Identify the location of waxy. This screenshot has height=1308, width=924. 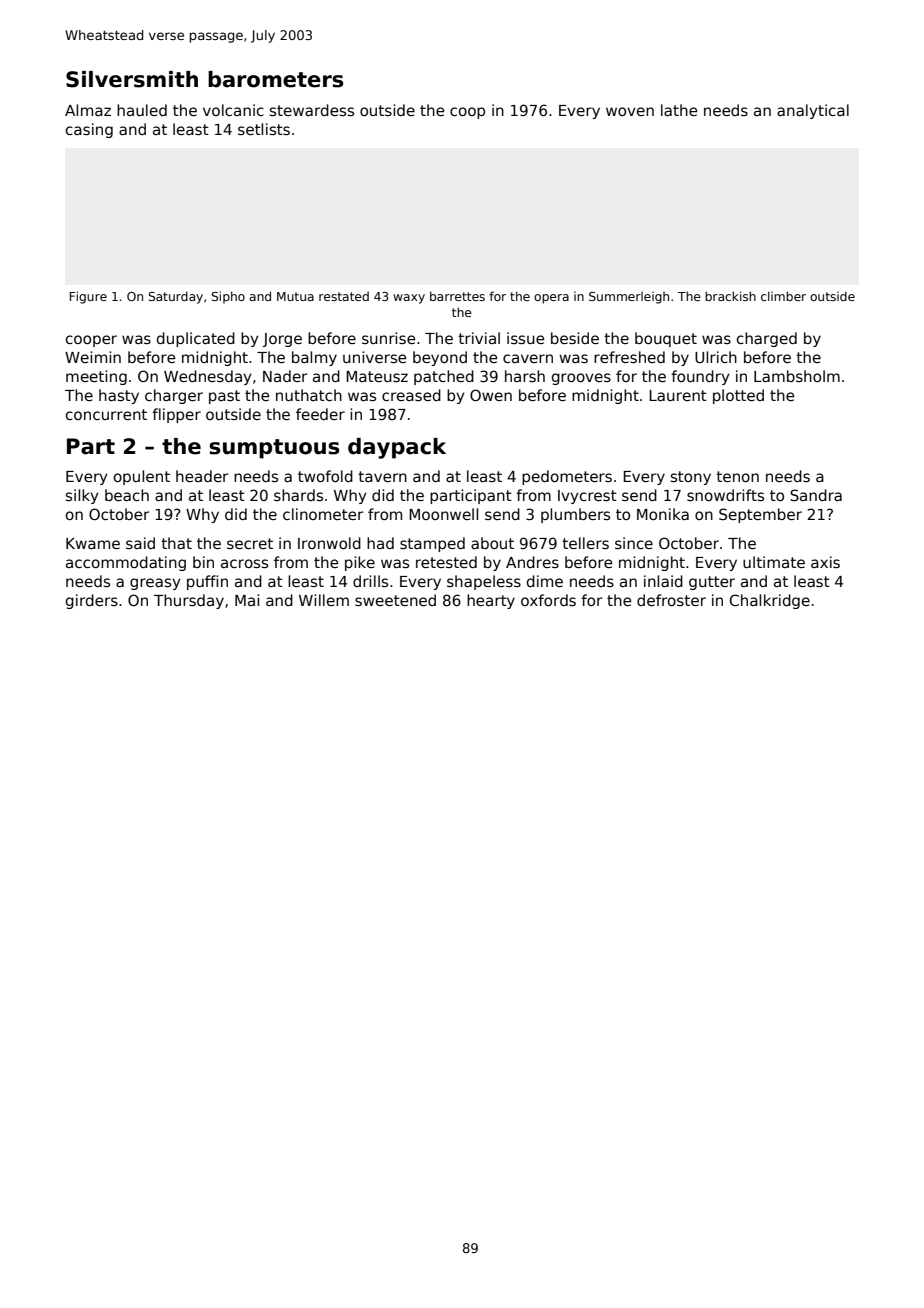
(409, 299).
